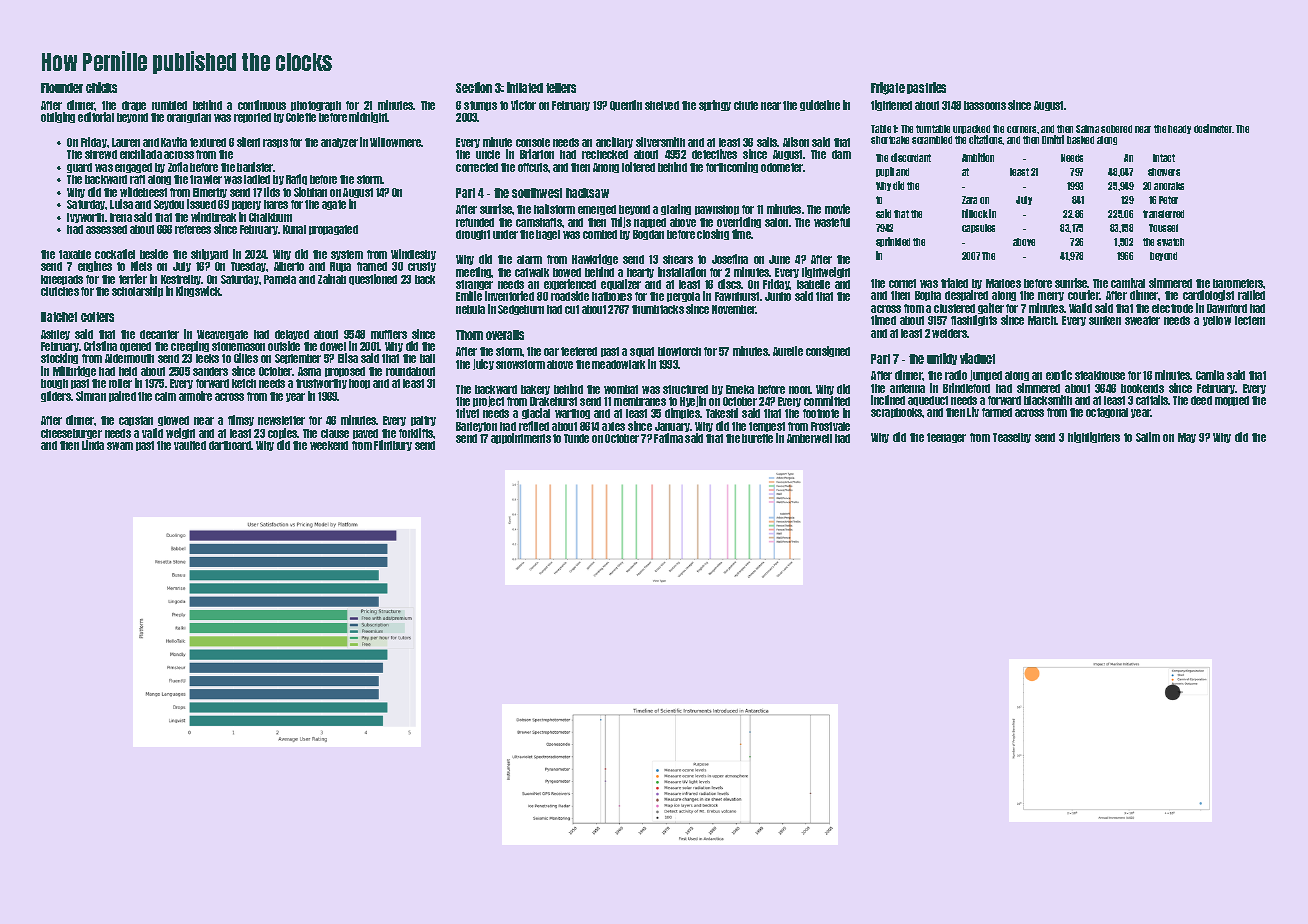  Describe the element at coordinates (120, 446) in the screenshot. I see `swam` at that location.
